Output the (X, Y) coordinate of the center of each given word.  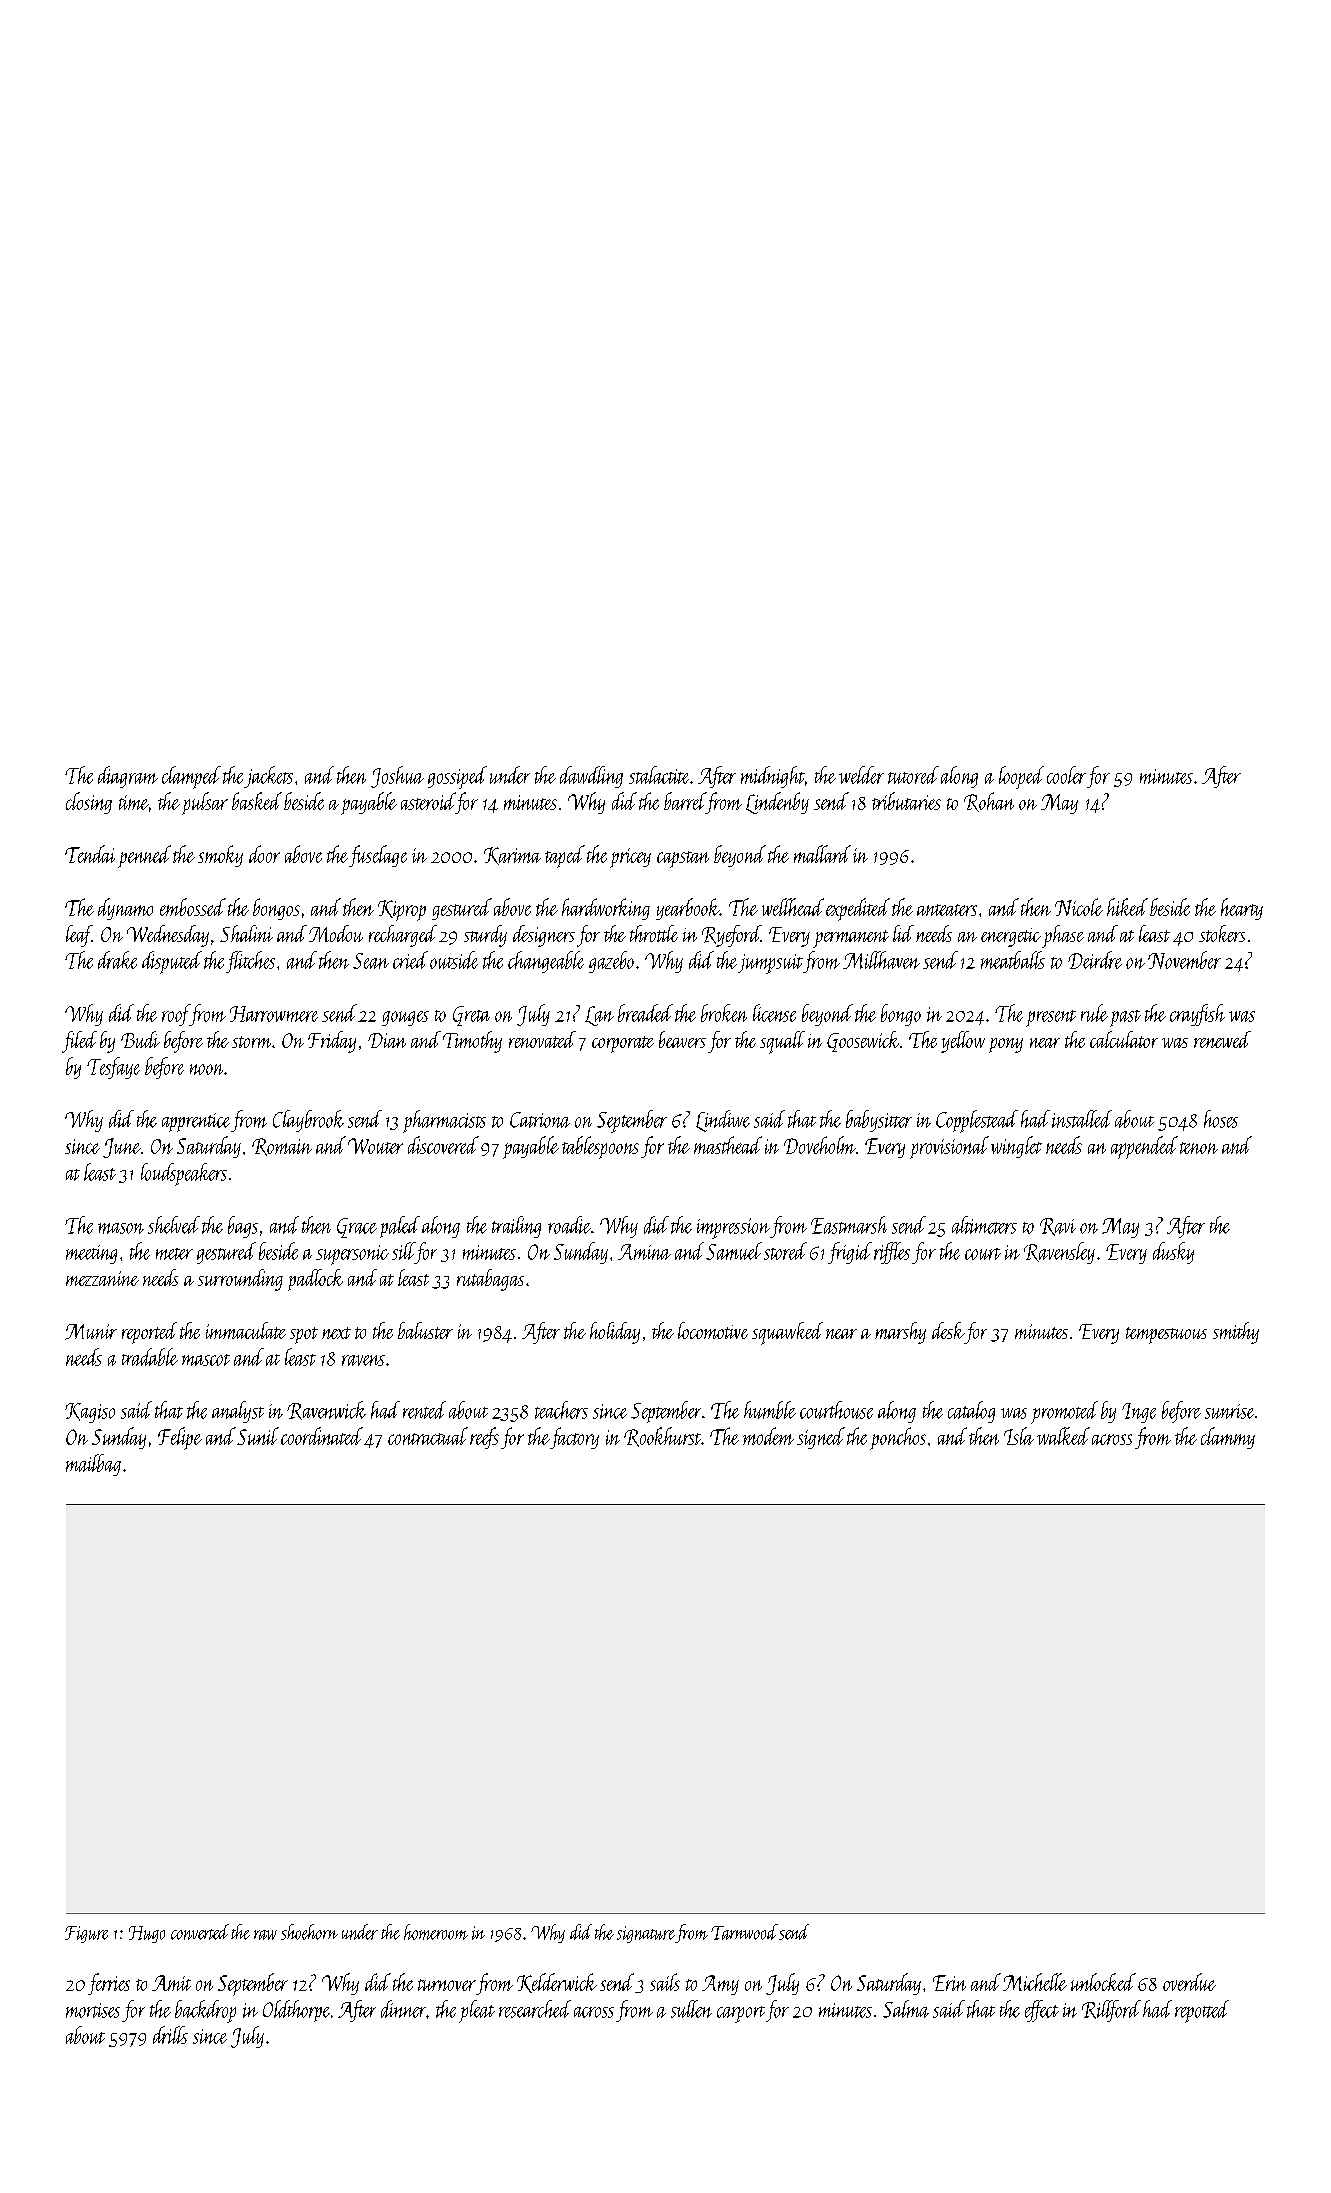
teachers (561, 1410)
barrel (685, 801)
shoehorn (309, 1932)
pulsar (205, 803)
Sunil (258, 1436)
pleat (477, 2011)
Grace (357, 1228)
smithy (1236, 1333)
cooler (1066, 775)
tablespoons (600, 1147)
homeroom (436, 1932)
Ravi (1058, 1227)
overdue (1189, 1982)
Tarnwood (744, 1932)
